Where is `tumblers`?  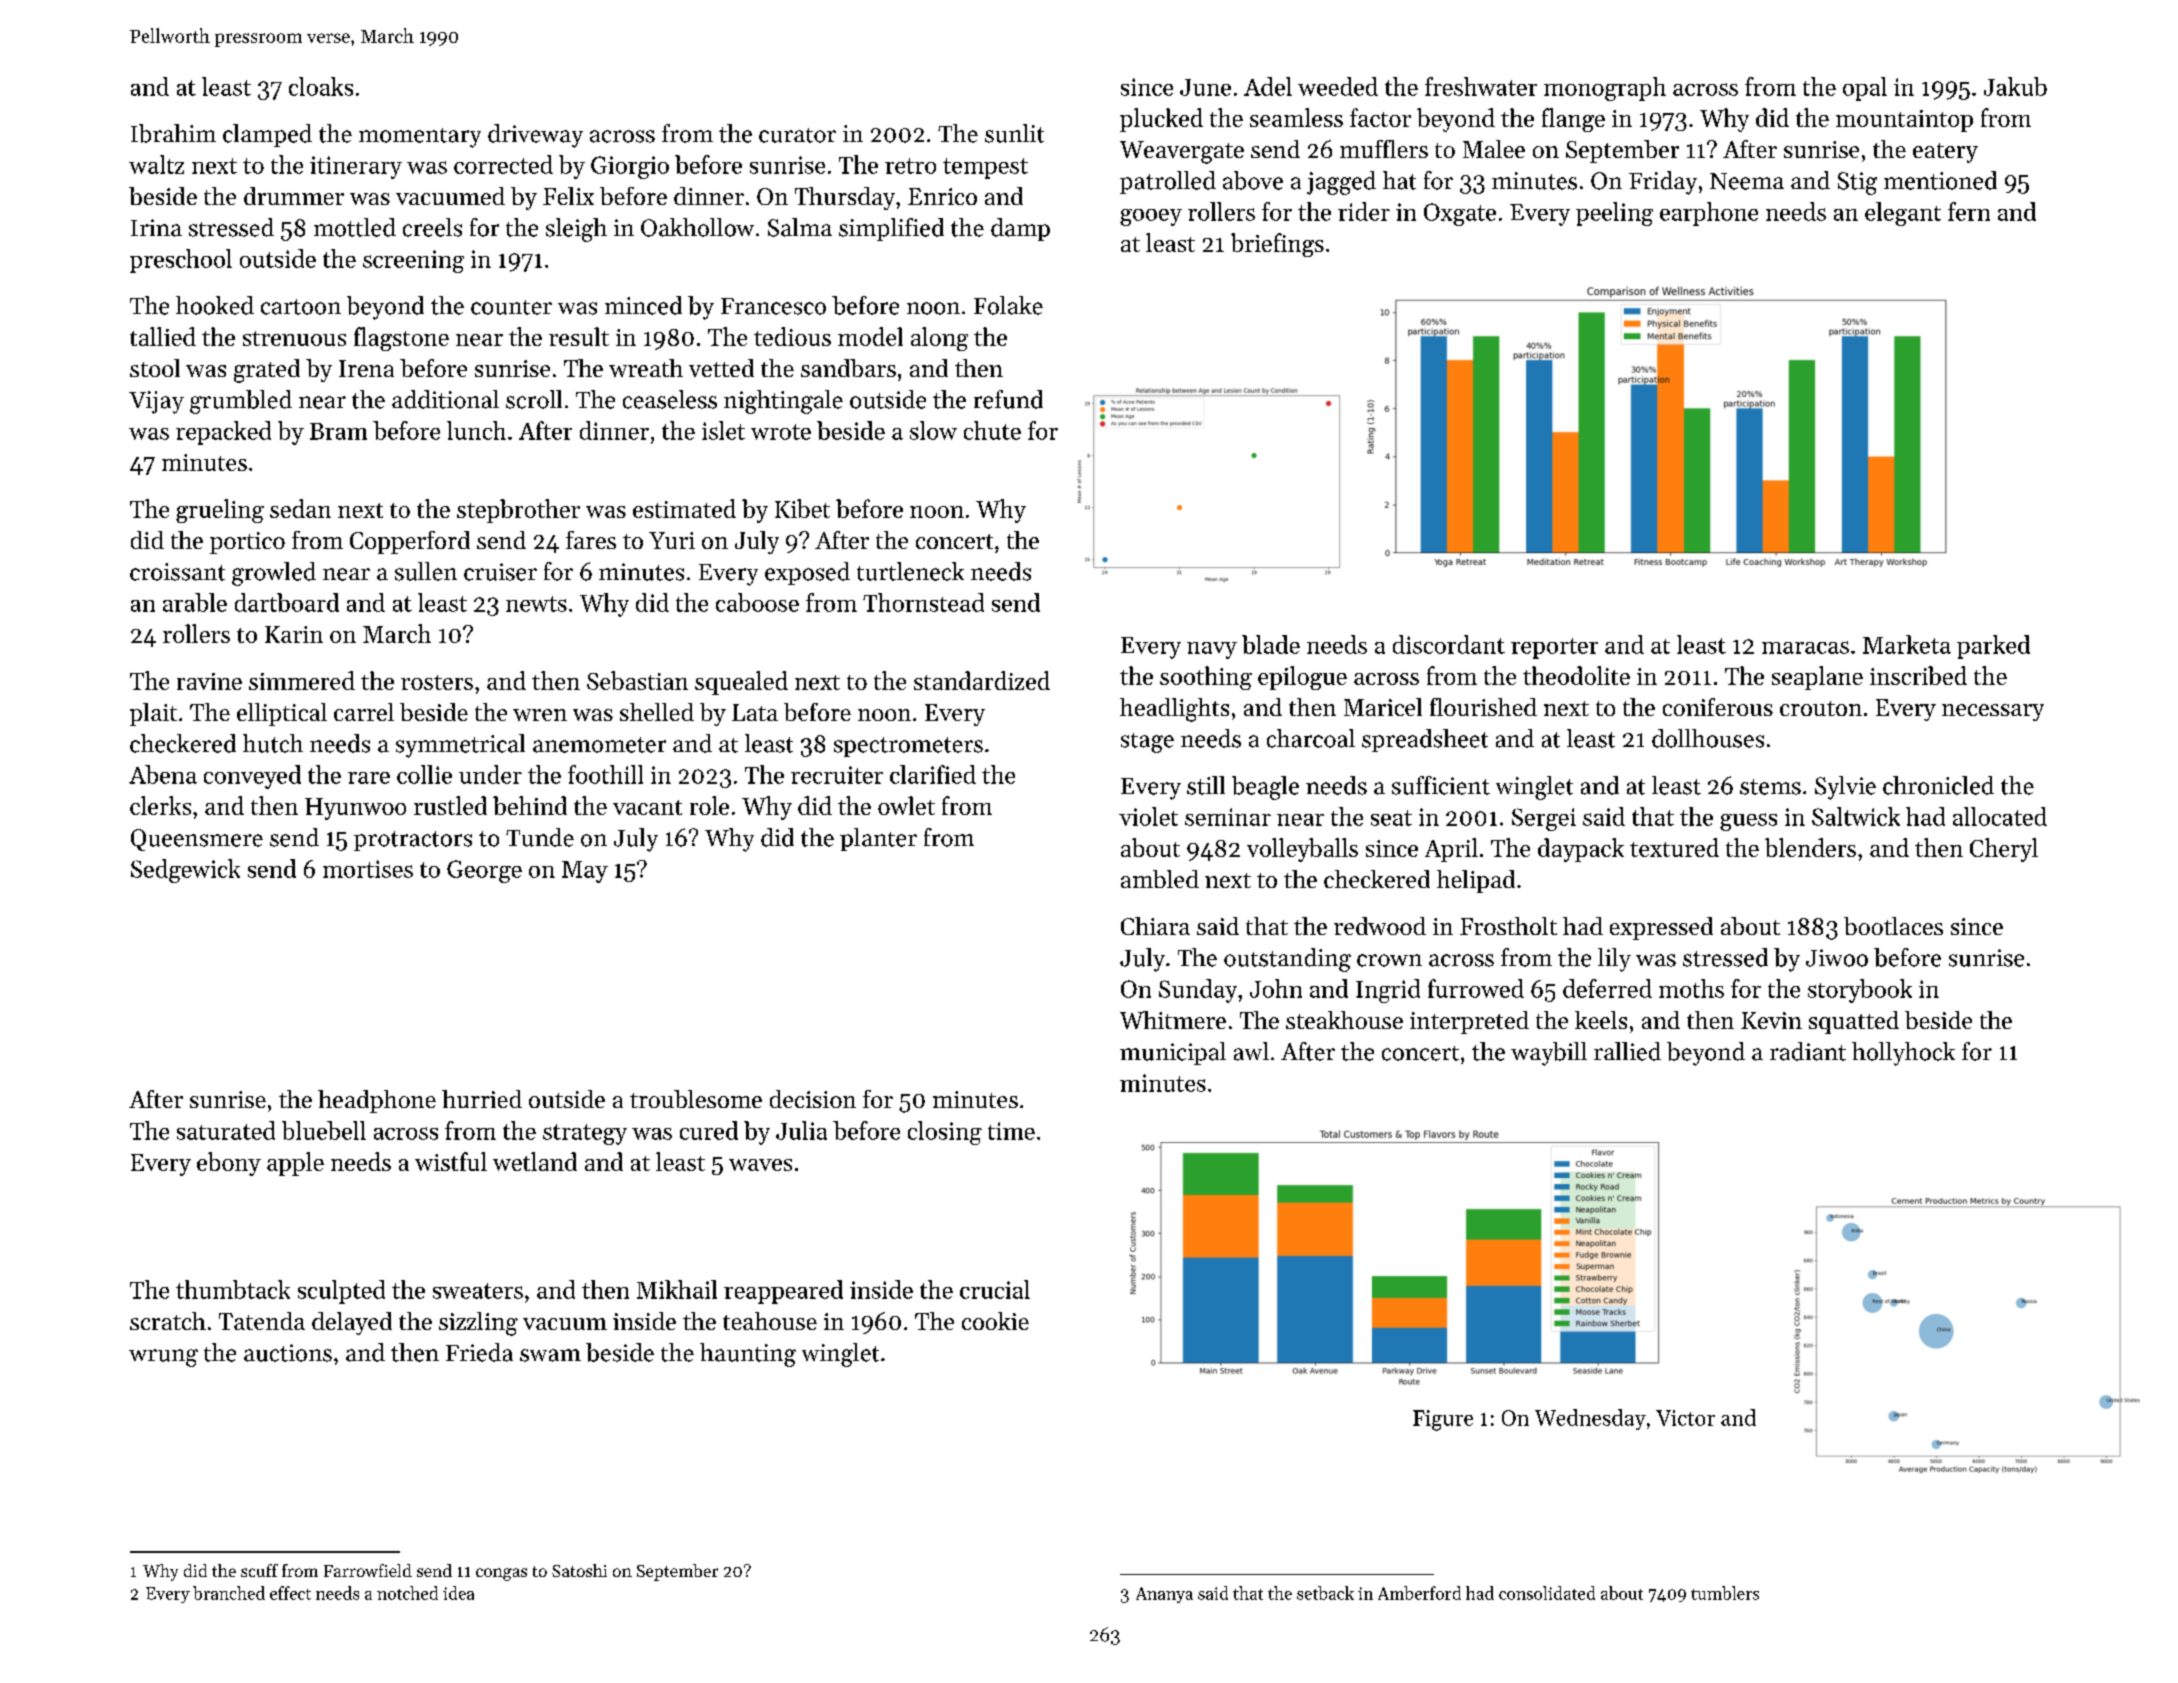 tumblers is located at coordinates (1725, 1593).
